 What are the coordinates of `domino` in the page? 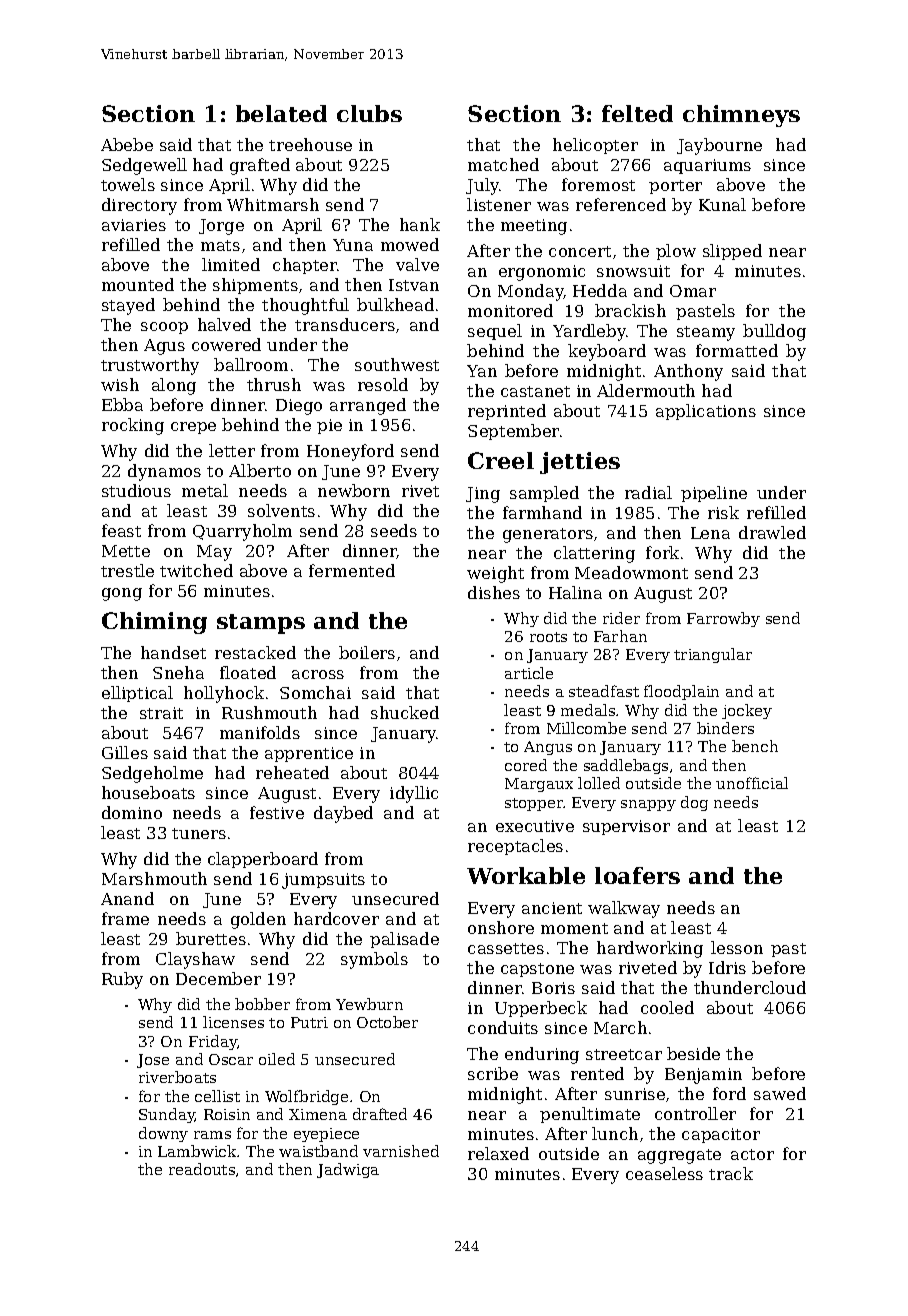 It's located at (132, 812).
